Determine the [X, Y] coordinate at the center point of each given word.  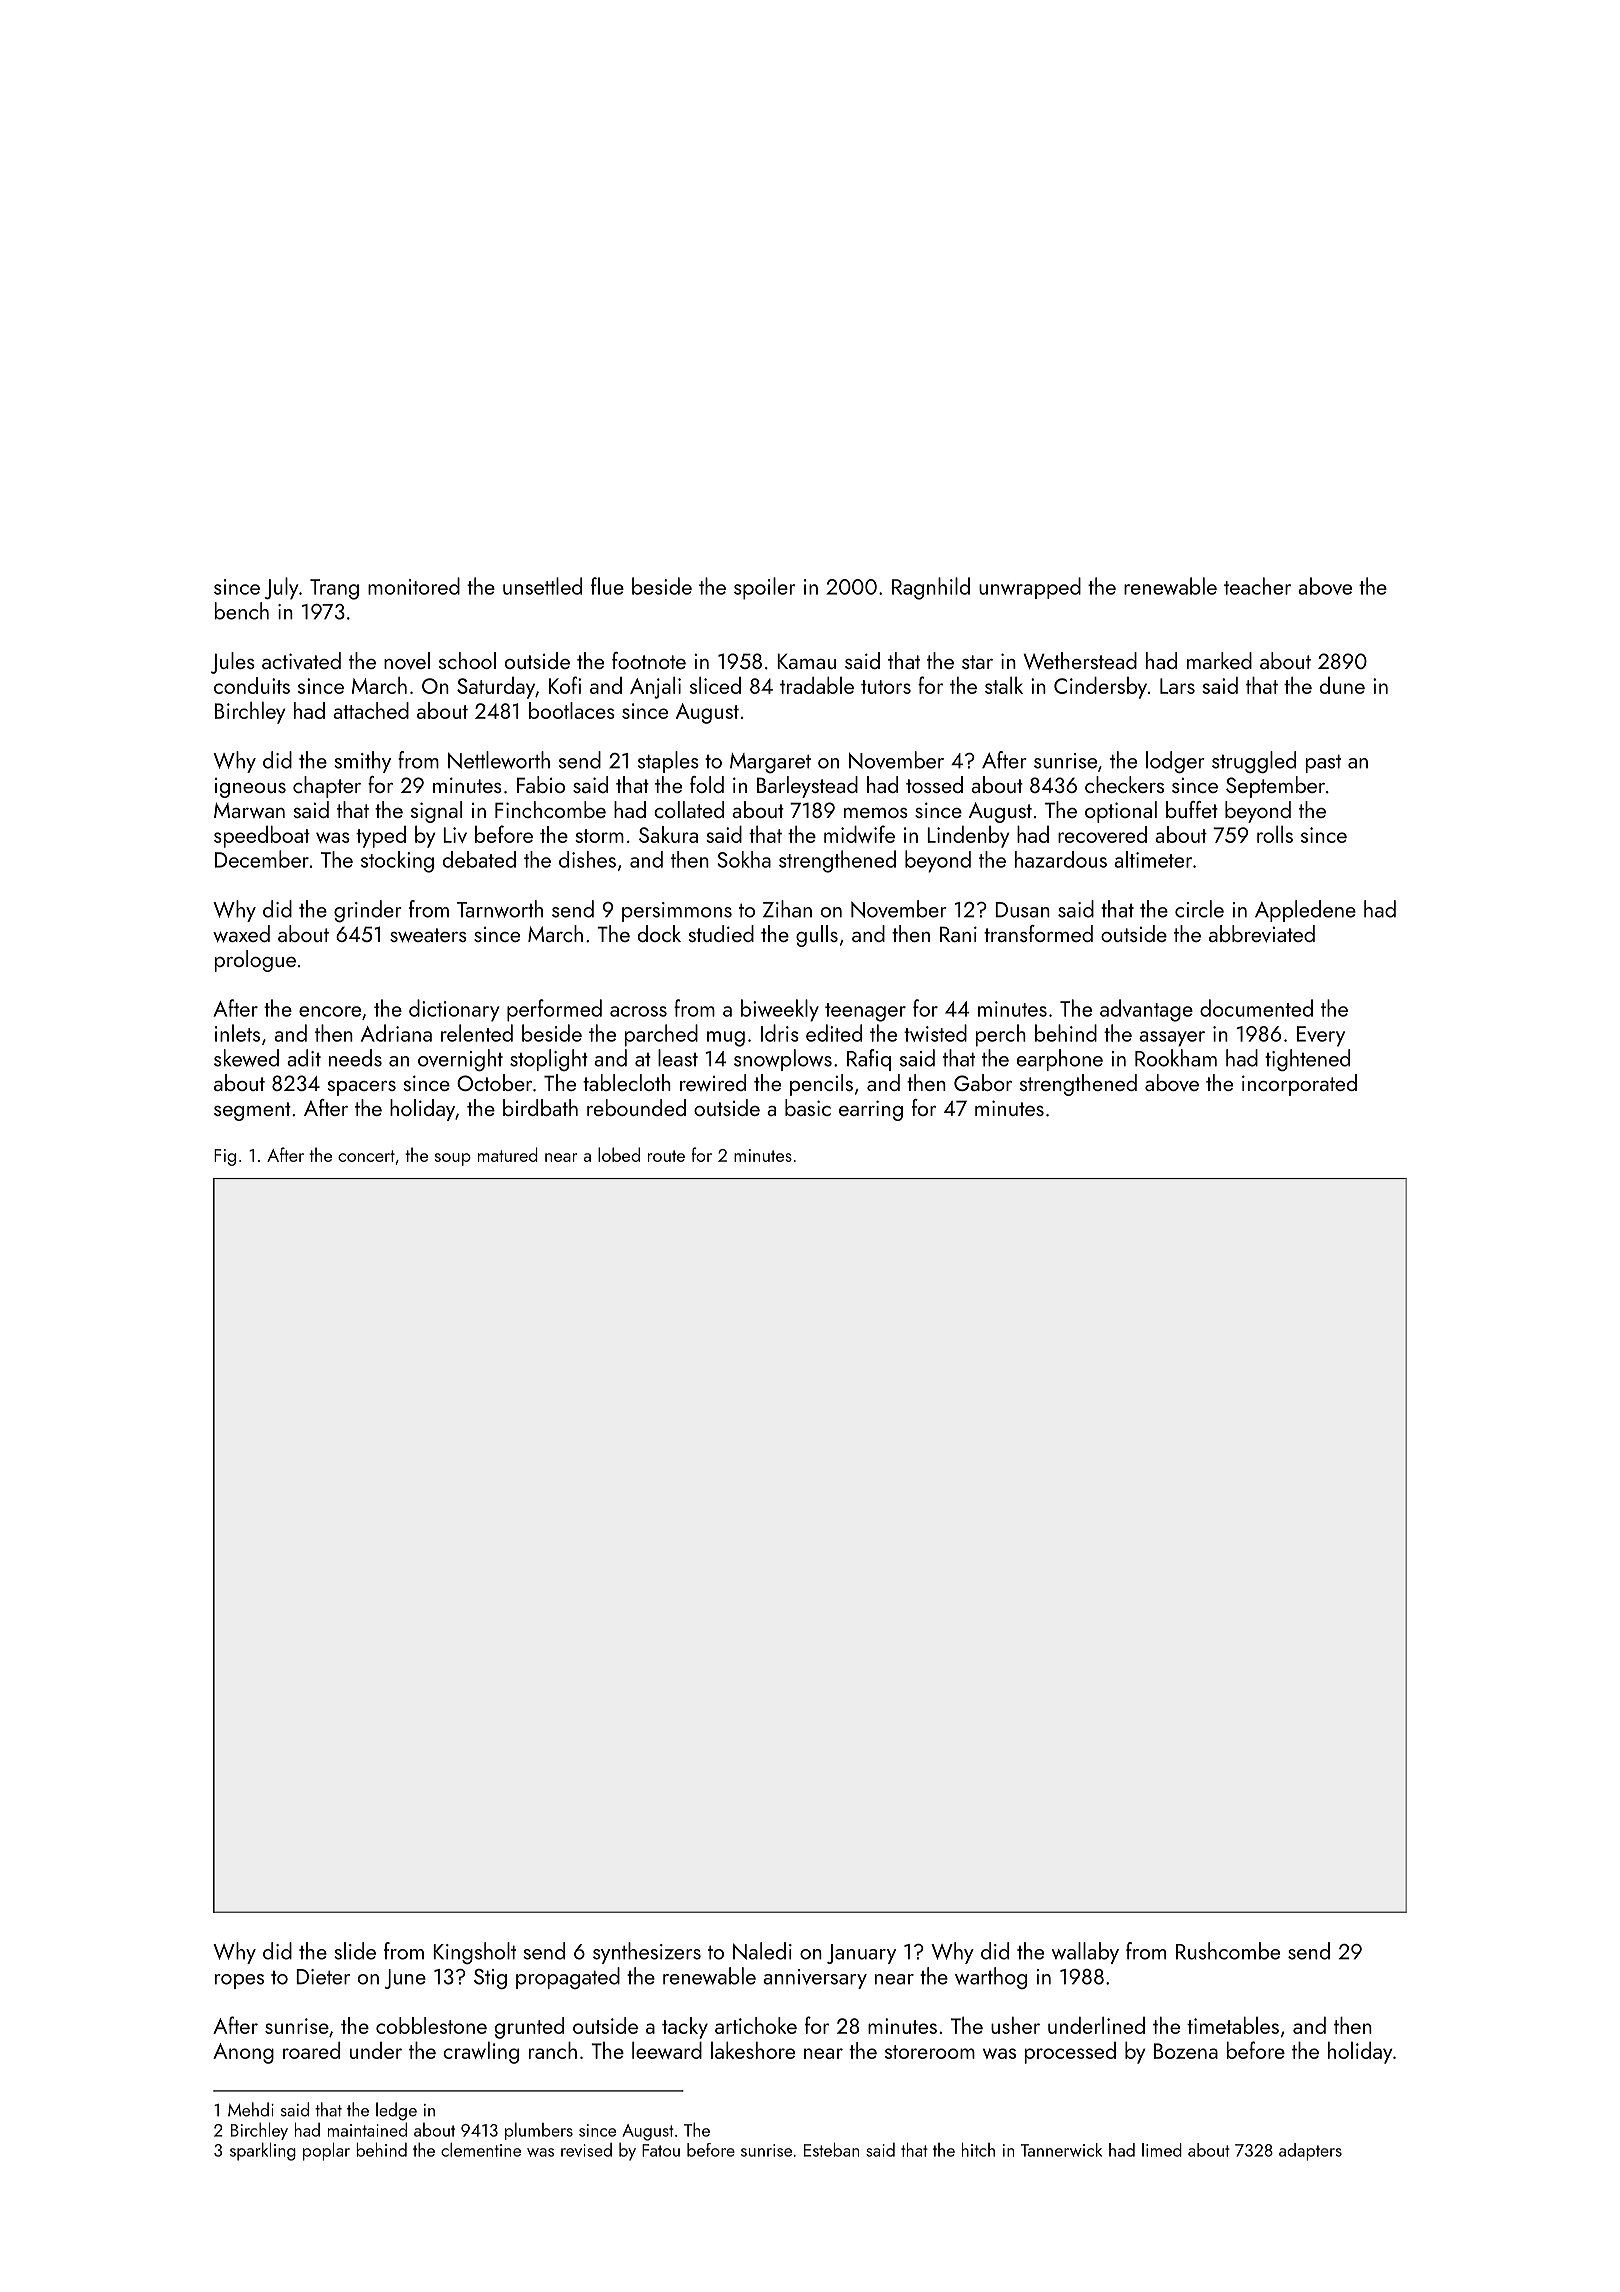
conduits [252, 685]
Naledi [762, 1951]
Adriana [396, 1033]
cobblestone [431, 2025]
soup [453, 1159]
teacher [1257, 586]
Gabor [983, 1082]
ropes [239, 1981]
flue [607, 586]
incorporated [1299, 1085]
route [666, 1156]
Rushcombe [1228, 1951]
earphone [1060, 1060]
